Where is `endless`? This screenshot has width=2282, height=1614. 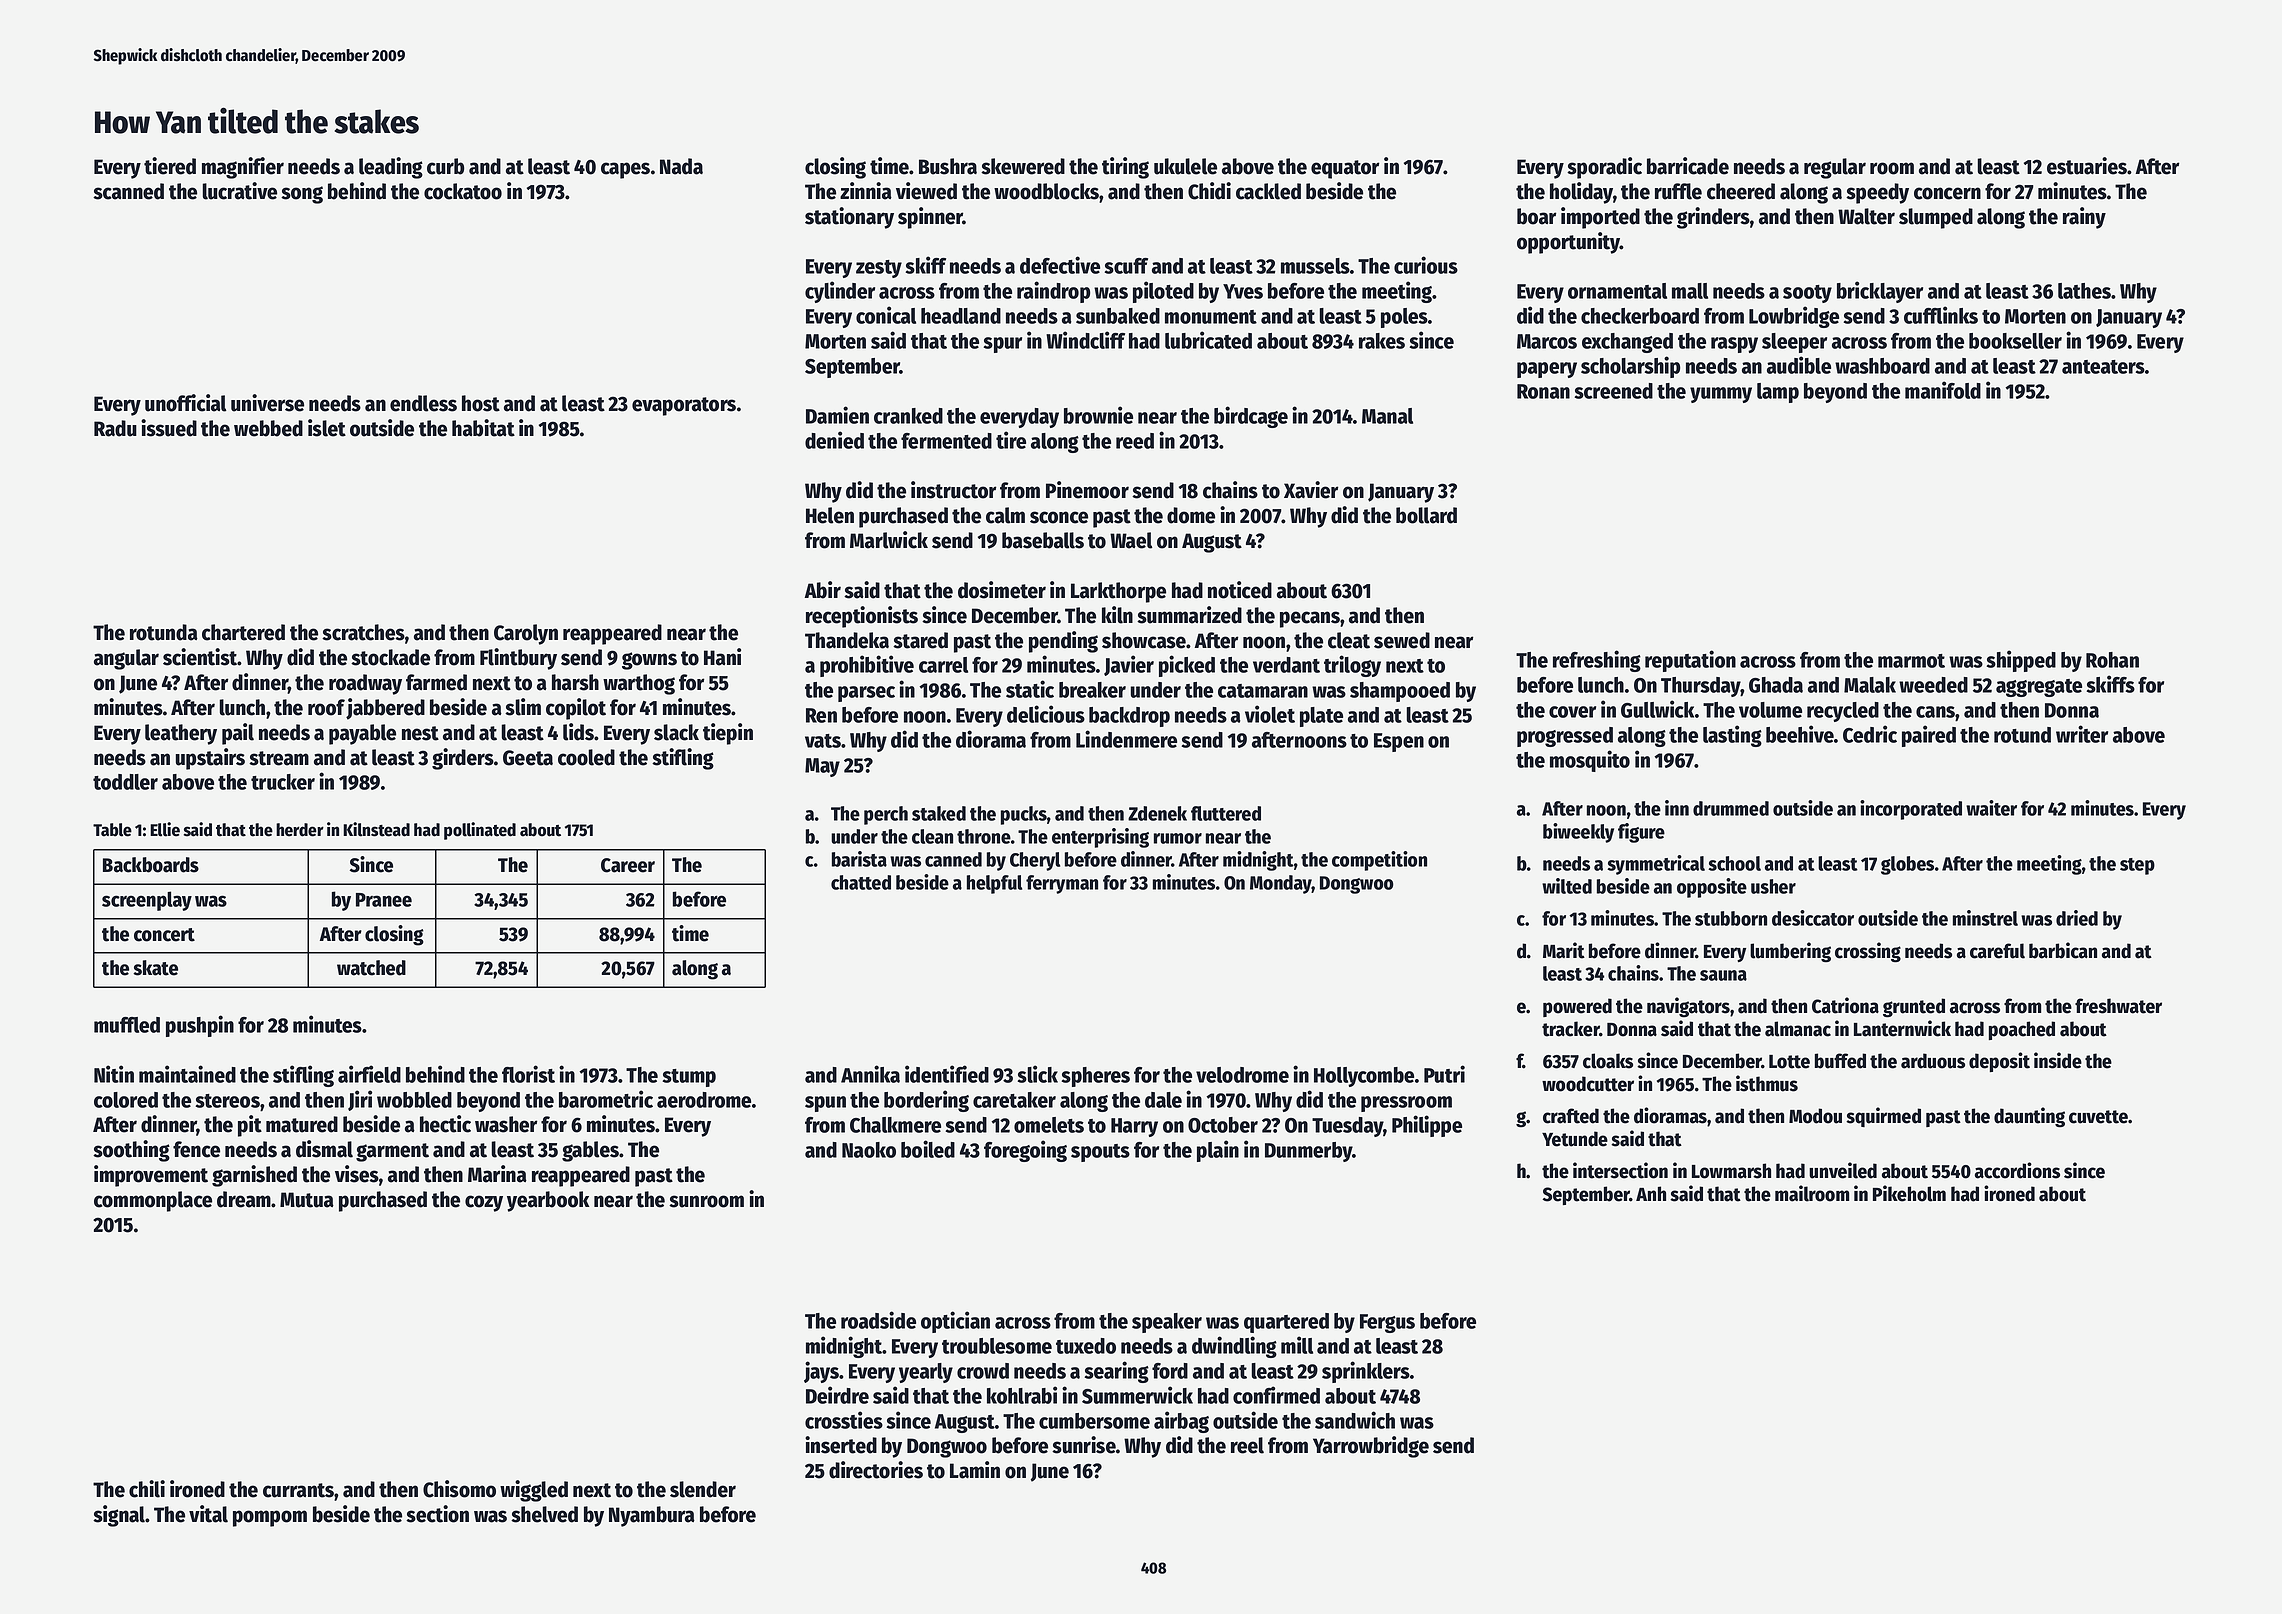 endless is located at coordinates (423, 403).
